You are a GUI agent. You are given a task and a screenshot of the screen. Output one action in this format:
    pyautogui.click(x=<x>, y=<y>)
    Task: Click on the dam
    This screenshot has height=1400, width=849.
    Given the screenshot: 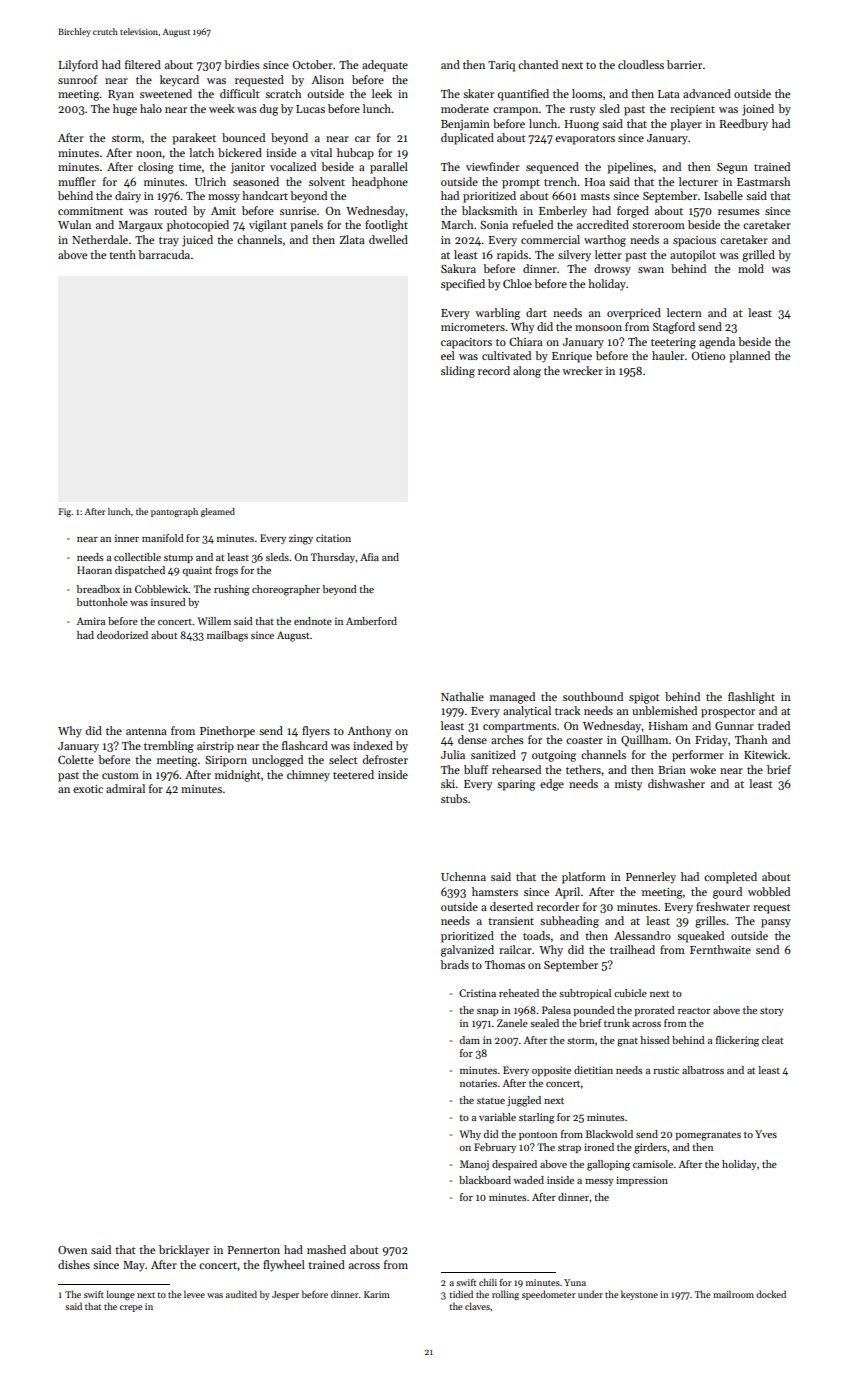 What is the action you would take?
    pyautogui.click(x=469, y=1040)
